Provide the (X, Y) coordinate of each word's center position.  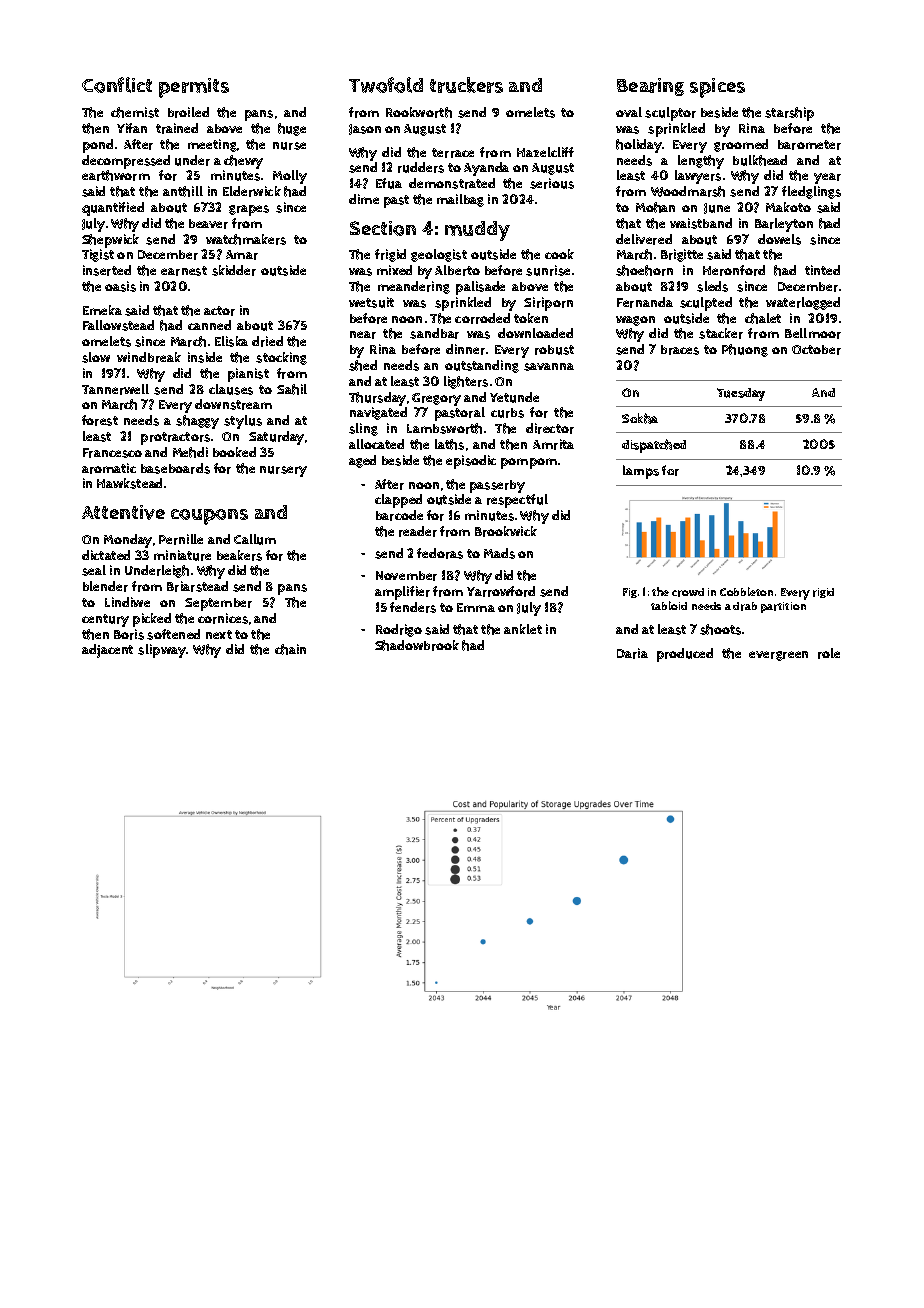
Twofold (386, 85)
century (105, 620)
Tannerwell (115, 389)
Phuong (745, 350)
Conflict (117, 85)
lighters (466, 382)
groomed (741, 145)
